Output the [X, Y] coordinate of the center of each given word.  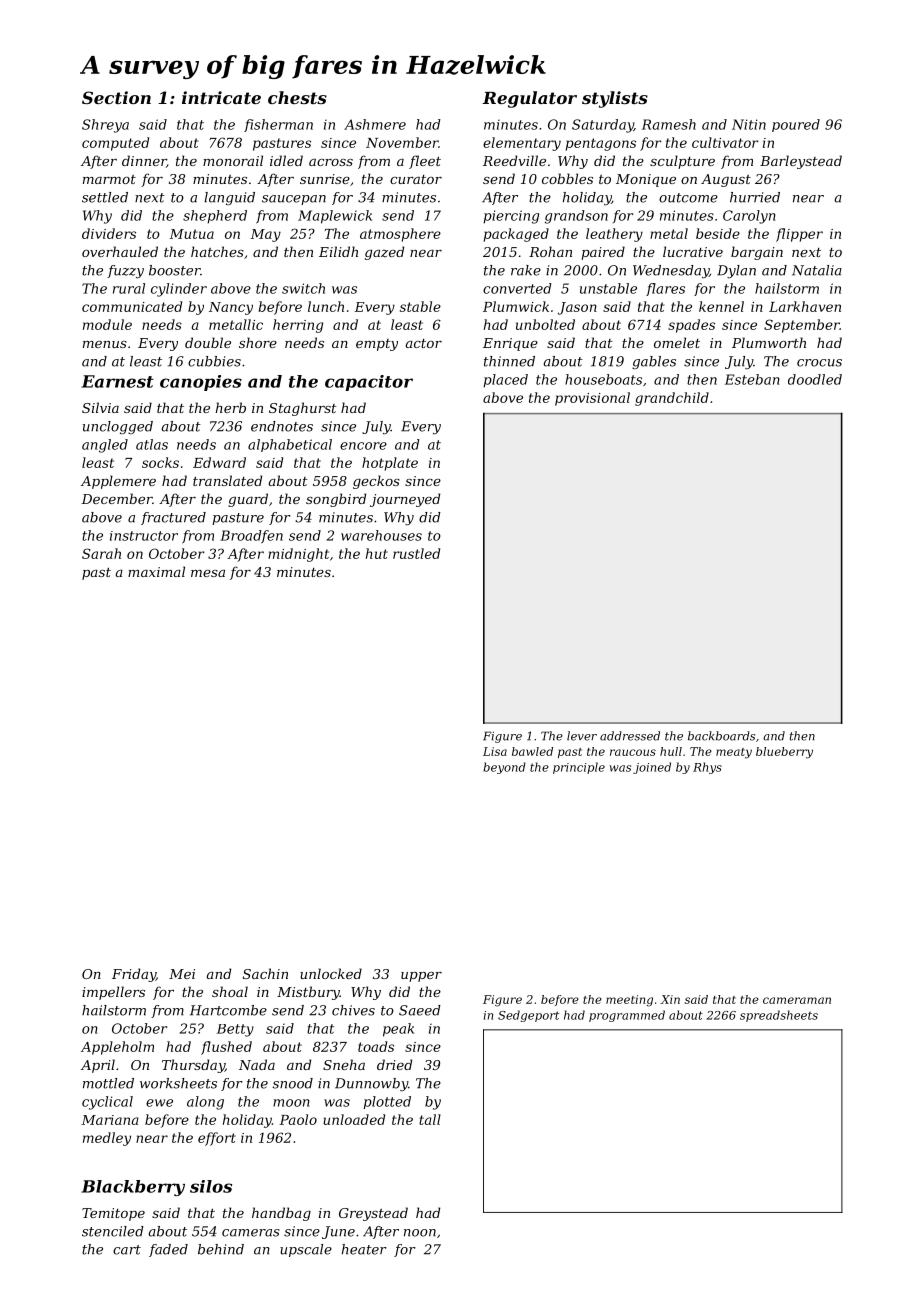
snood [293, 1083]
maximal [156, 571]
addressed [630, 736]
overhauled [120, 251]
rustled [416, 553]
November [402, 142]
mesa [208, 573]
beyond [504, 768]
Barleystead [801, 162]
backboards [721, 736]
